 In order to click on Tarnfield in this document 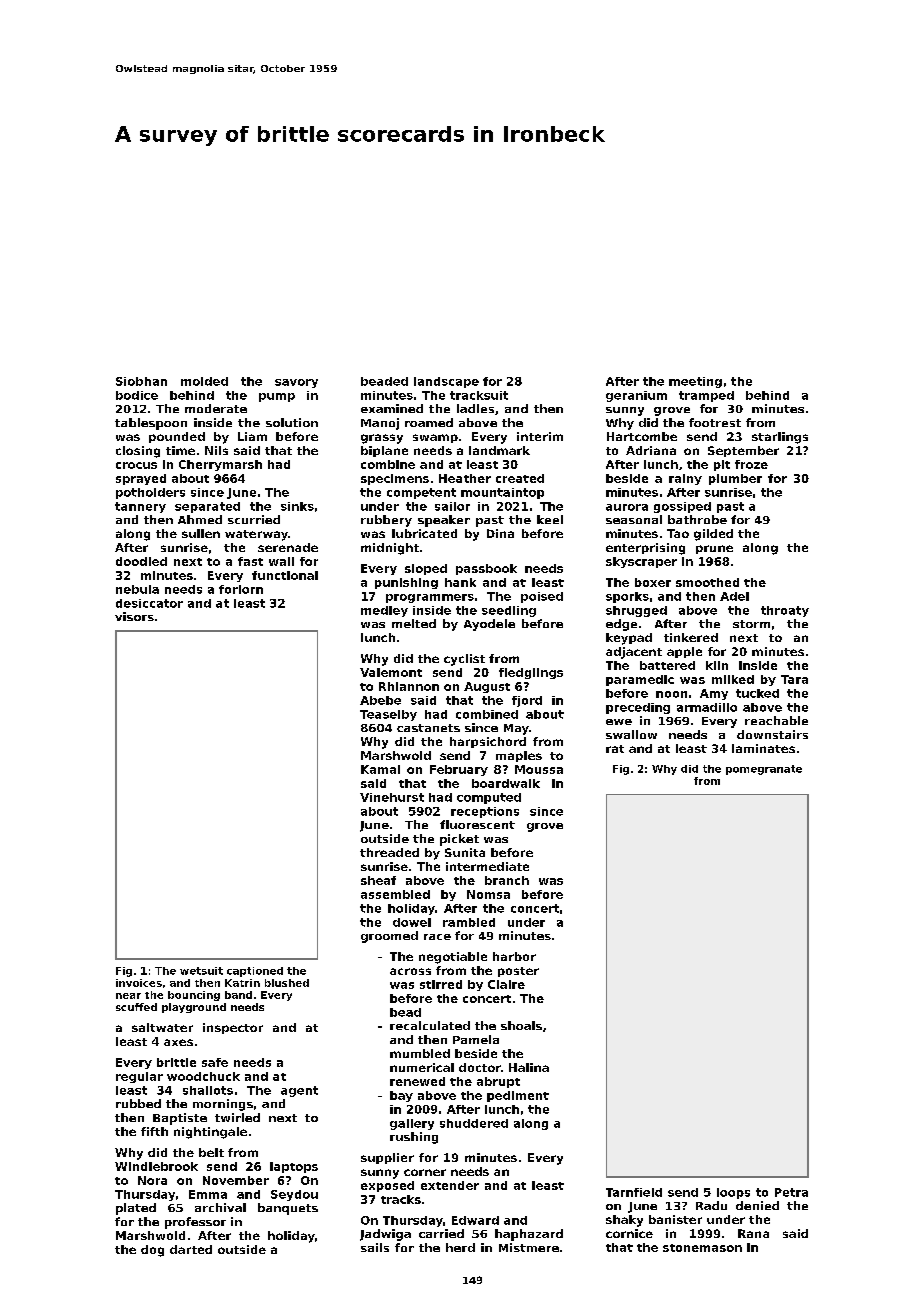, I will do `click(634, 1192)`.
